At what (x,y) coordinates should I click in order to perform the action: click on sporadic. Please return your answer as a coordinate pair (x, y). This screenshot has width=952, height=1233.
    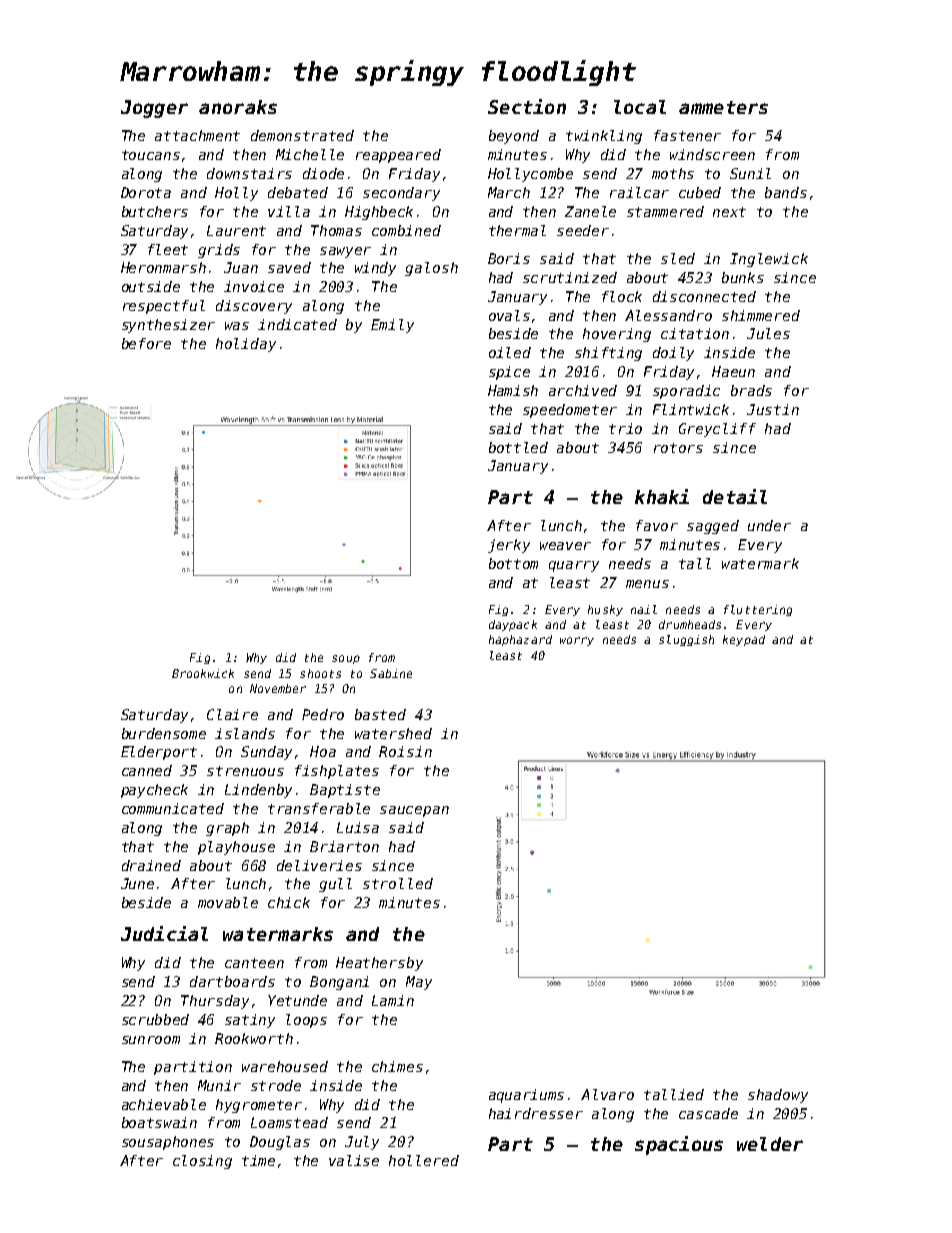
    Looking at the image, I should click on (686, 392).
